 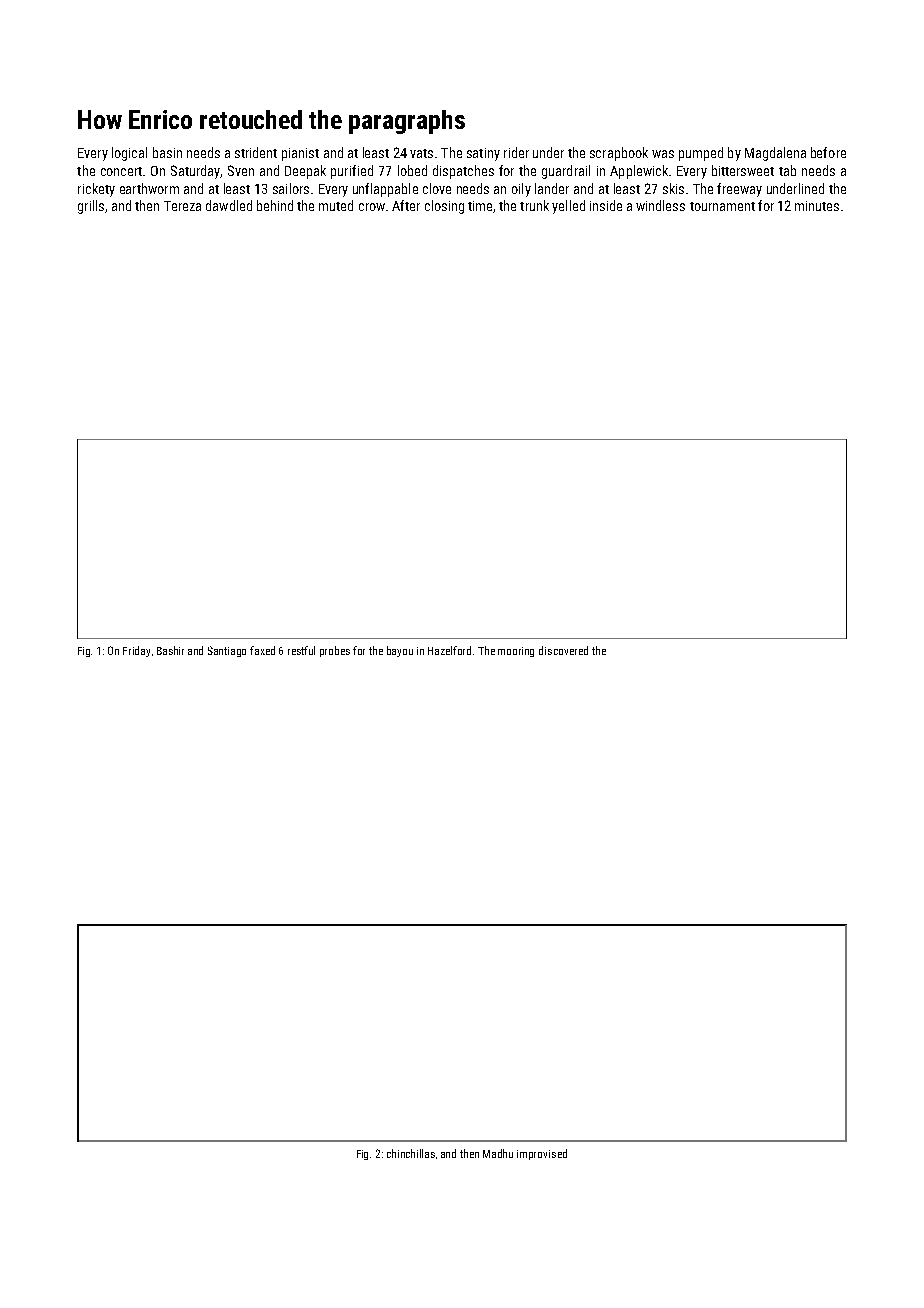 What do you see at coordinates (516, 652) in the document?
I see `mooring` at bounding box center [516, 652].
